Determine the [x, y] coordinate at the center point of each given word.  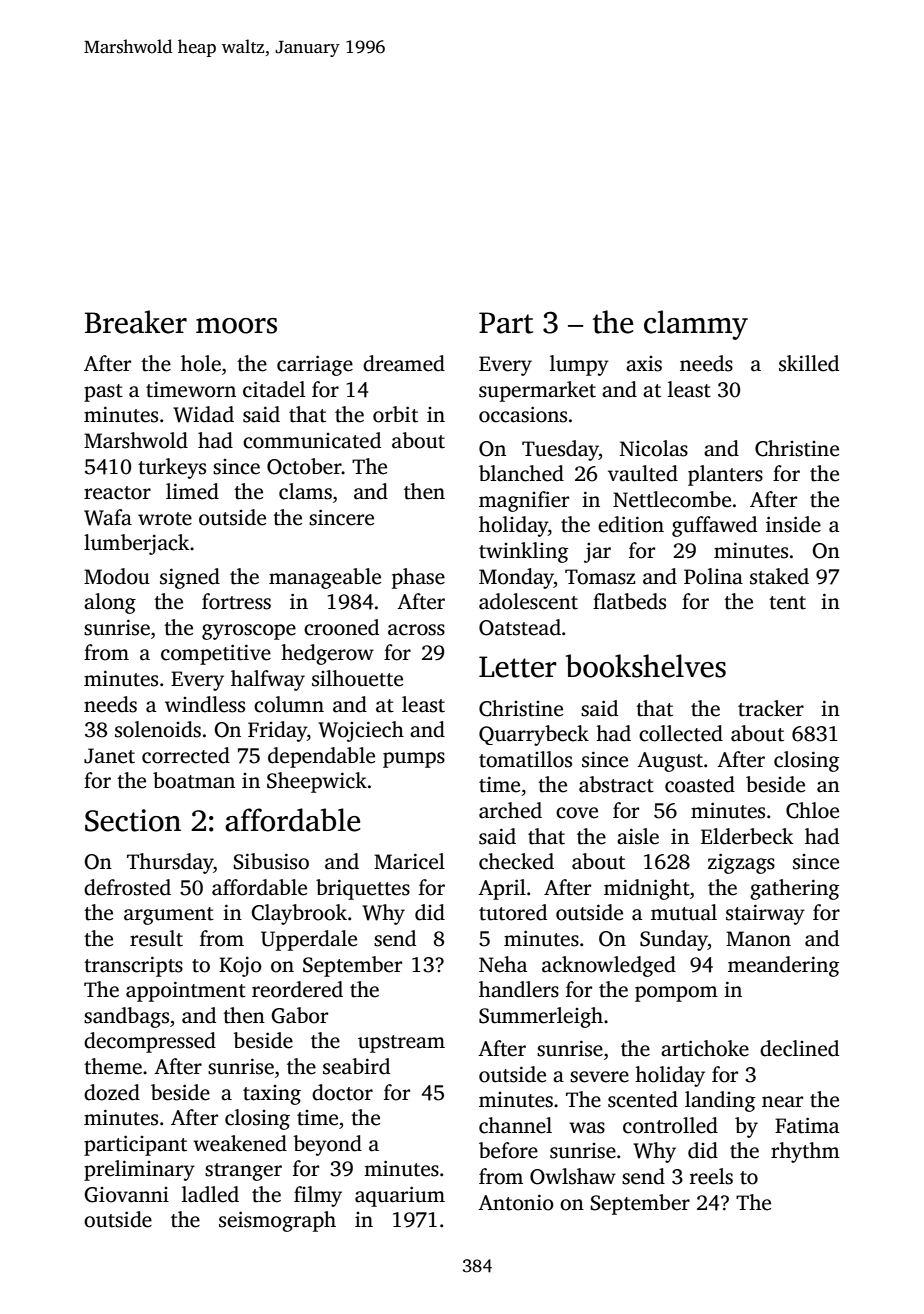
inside [793, 524]
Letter [518, 667]
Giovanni [126, 1195]
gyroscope [249, 632]
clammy [696, 325]
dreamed [404, 363]
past [103, 393]
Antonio [516, 1202]
